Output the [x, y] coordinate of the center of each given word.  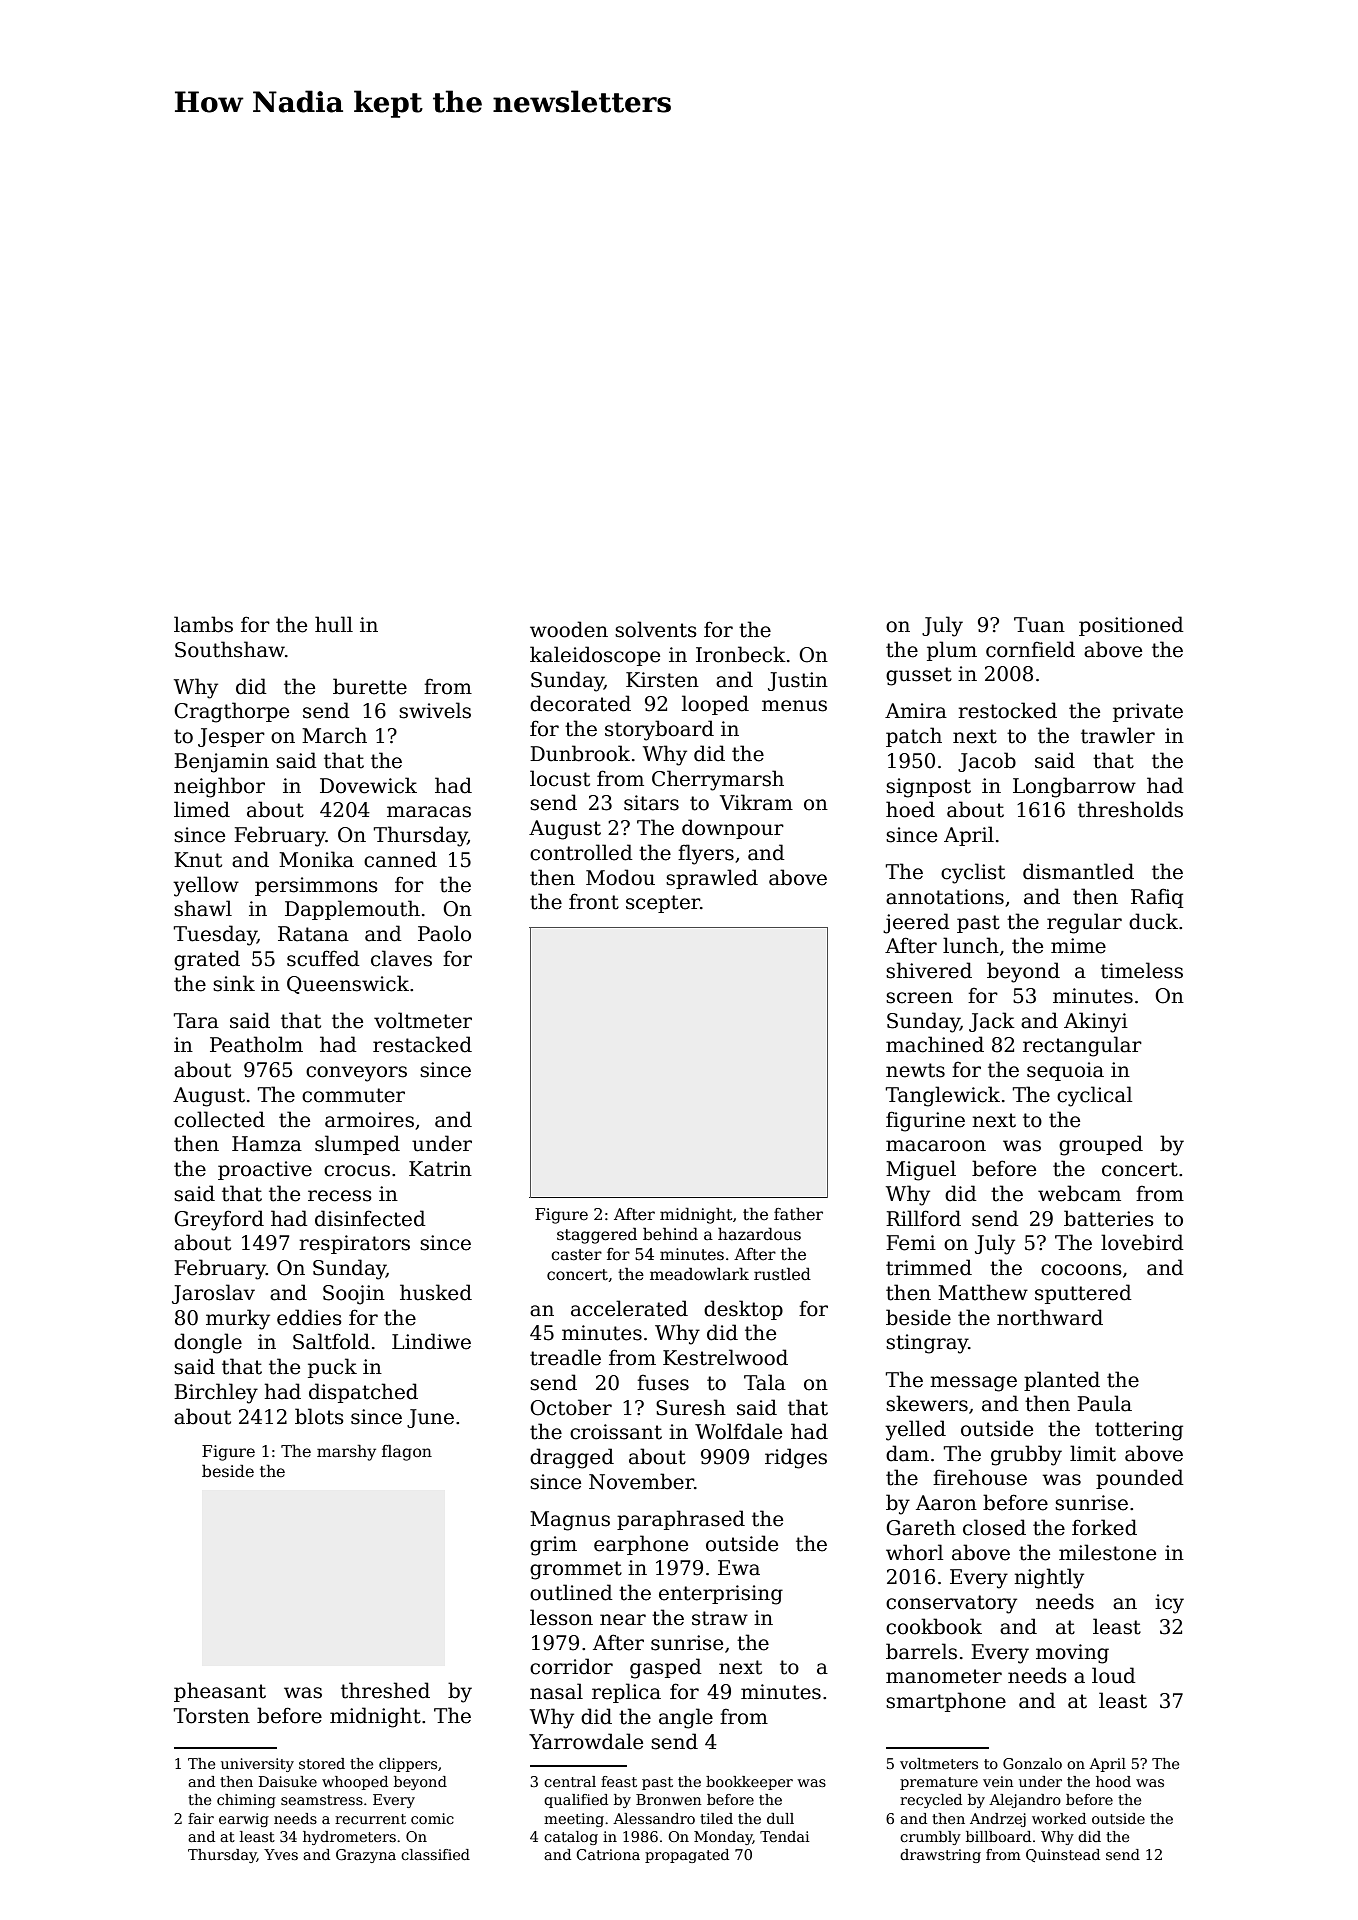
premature [939, 1783]
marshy [346, 1453]
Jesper [231, 737]
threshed [385, 1690]
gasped [666, 1668]
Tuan [1039, 625]
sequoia [1065, 1071]
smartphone [946, 1702]
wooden [569, 629]
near [623, 1620]
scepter [663, 904]
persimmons [316, 886]
